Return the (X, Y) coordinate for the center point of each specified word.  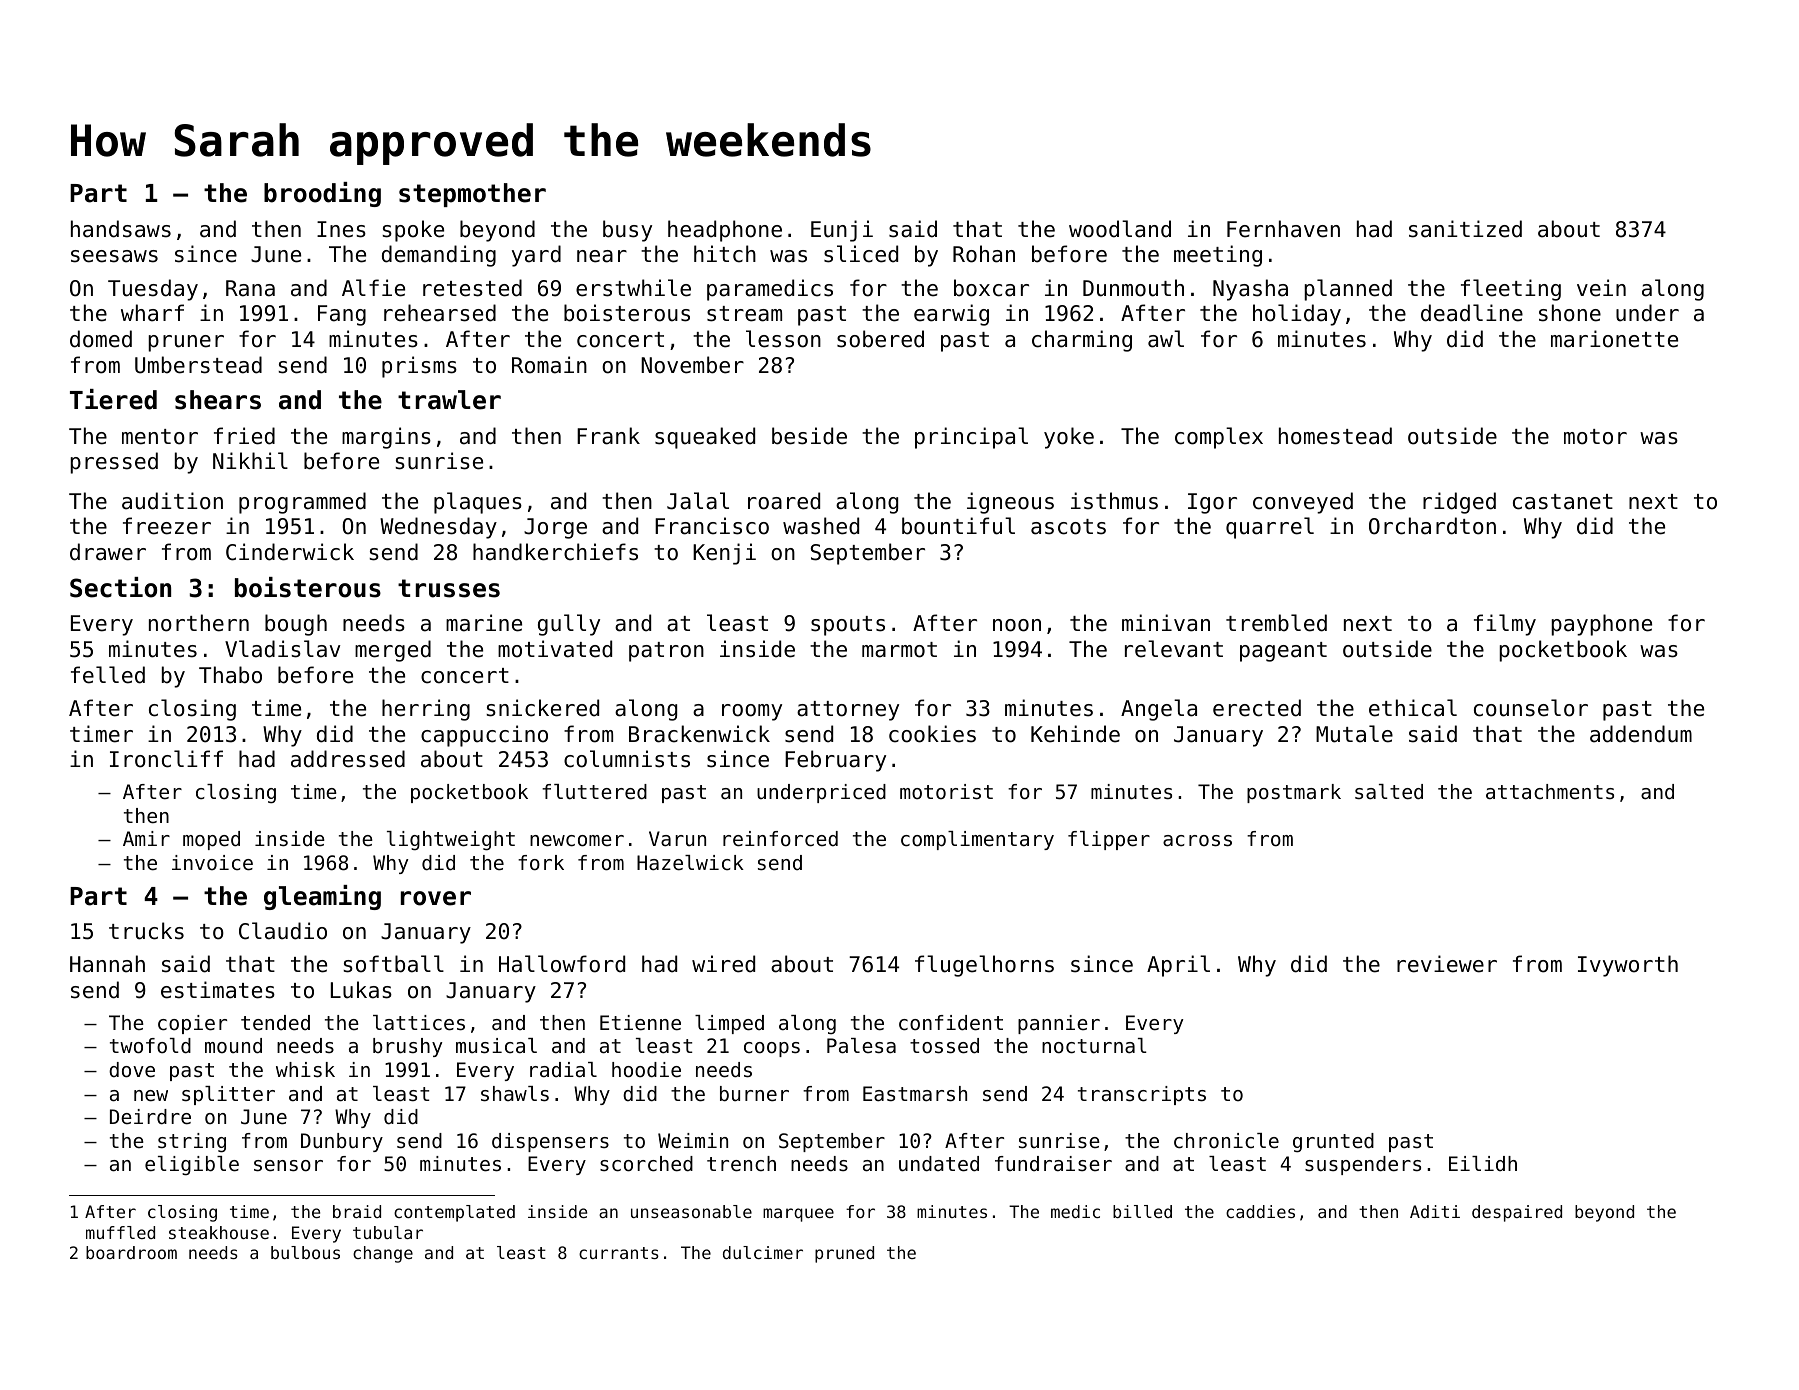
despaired (1517, 1213)
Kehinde (1075, 734)
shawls (515, 1094)
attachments (1550, 791)
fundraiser (1053, 1163)
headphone (725, 231)
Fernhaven (1283, 229)
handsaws (121, 229)
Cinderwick (290, 552)
